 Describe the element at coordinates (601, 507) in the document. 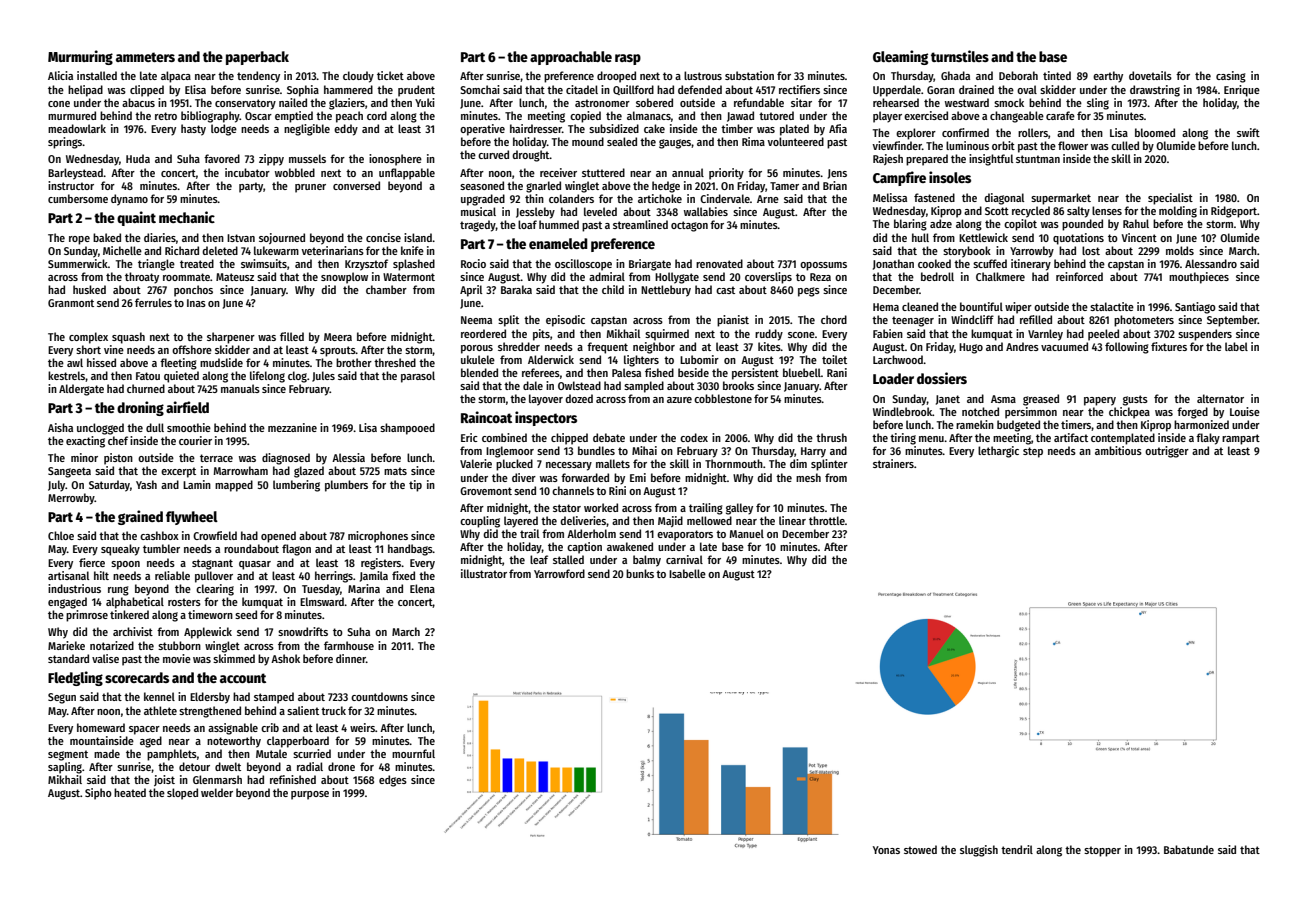

I see `worked` at that location.
